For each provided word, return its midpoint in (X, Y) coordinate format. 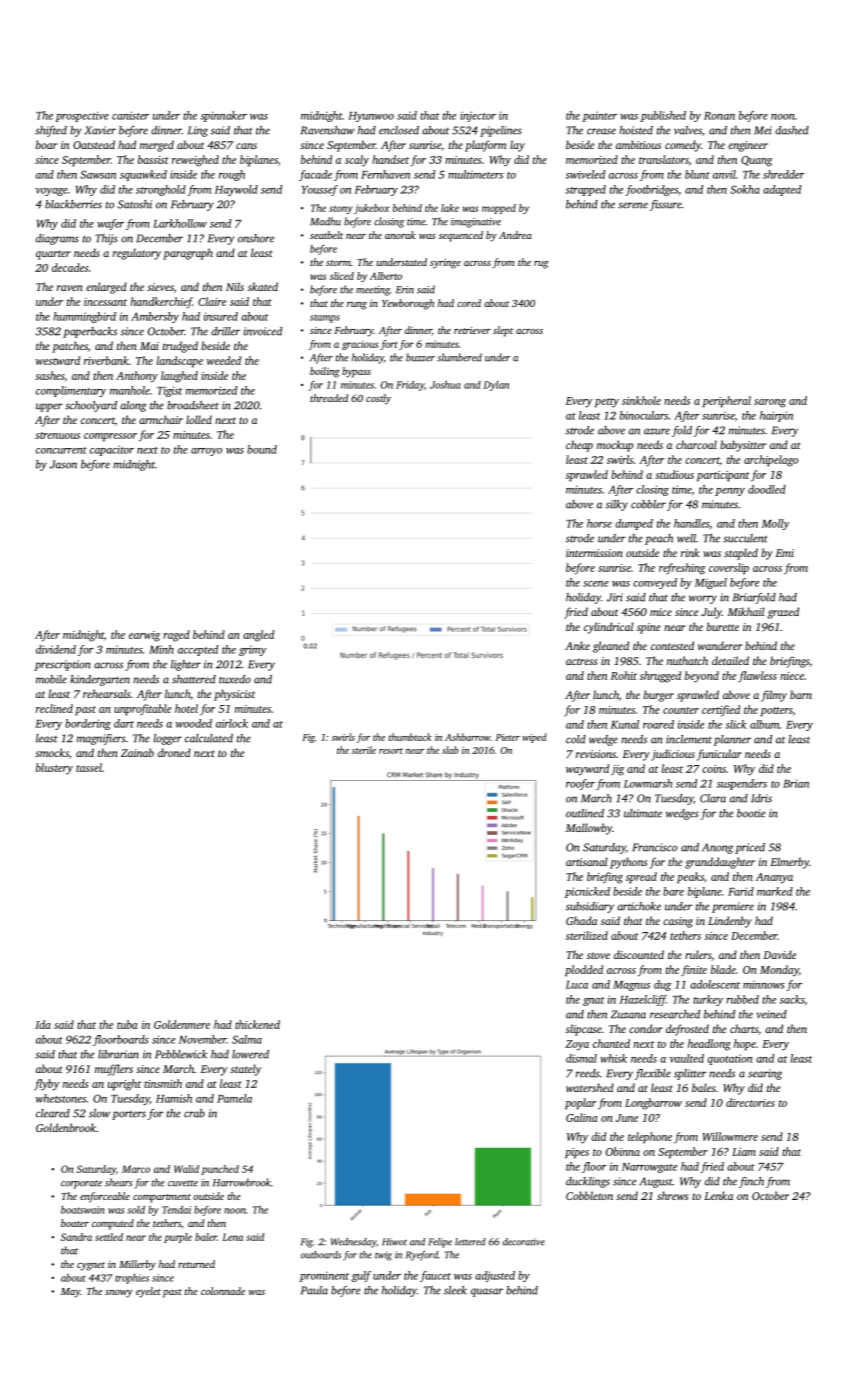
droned (174, 752)
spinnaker (224, 116)
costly (378, 399)
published (663, 116)
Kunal (625, 724)
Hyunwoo (371, 117)
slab (450, 750)
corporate (81, 1184)
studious (674, 474)
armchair (161, 419)
